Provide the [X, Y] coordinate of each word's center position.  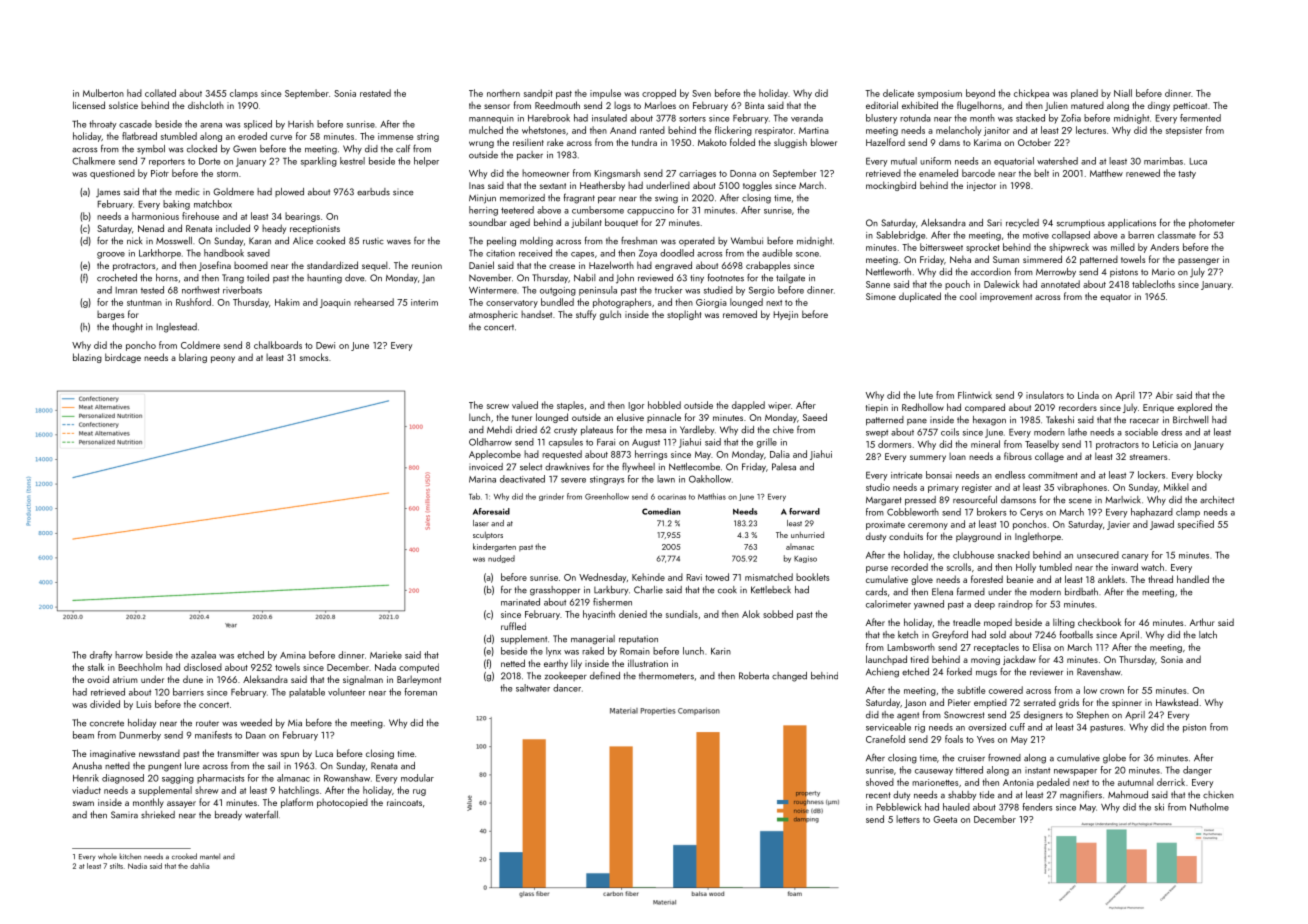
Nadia [137, 866]
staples [570, 406]
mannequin [491, 119]
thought [127, 328]
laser [481, 523]
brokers [992, 512]
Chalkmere [93, 161]
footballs [1076, 634]
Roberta [754, 676]
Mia [295, 723]
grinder [551, 497]
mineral [985, 444]
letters [908, 819]
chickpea [1031, 94]
